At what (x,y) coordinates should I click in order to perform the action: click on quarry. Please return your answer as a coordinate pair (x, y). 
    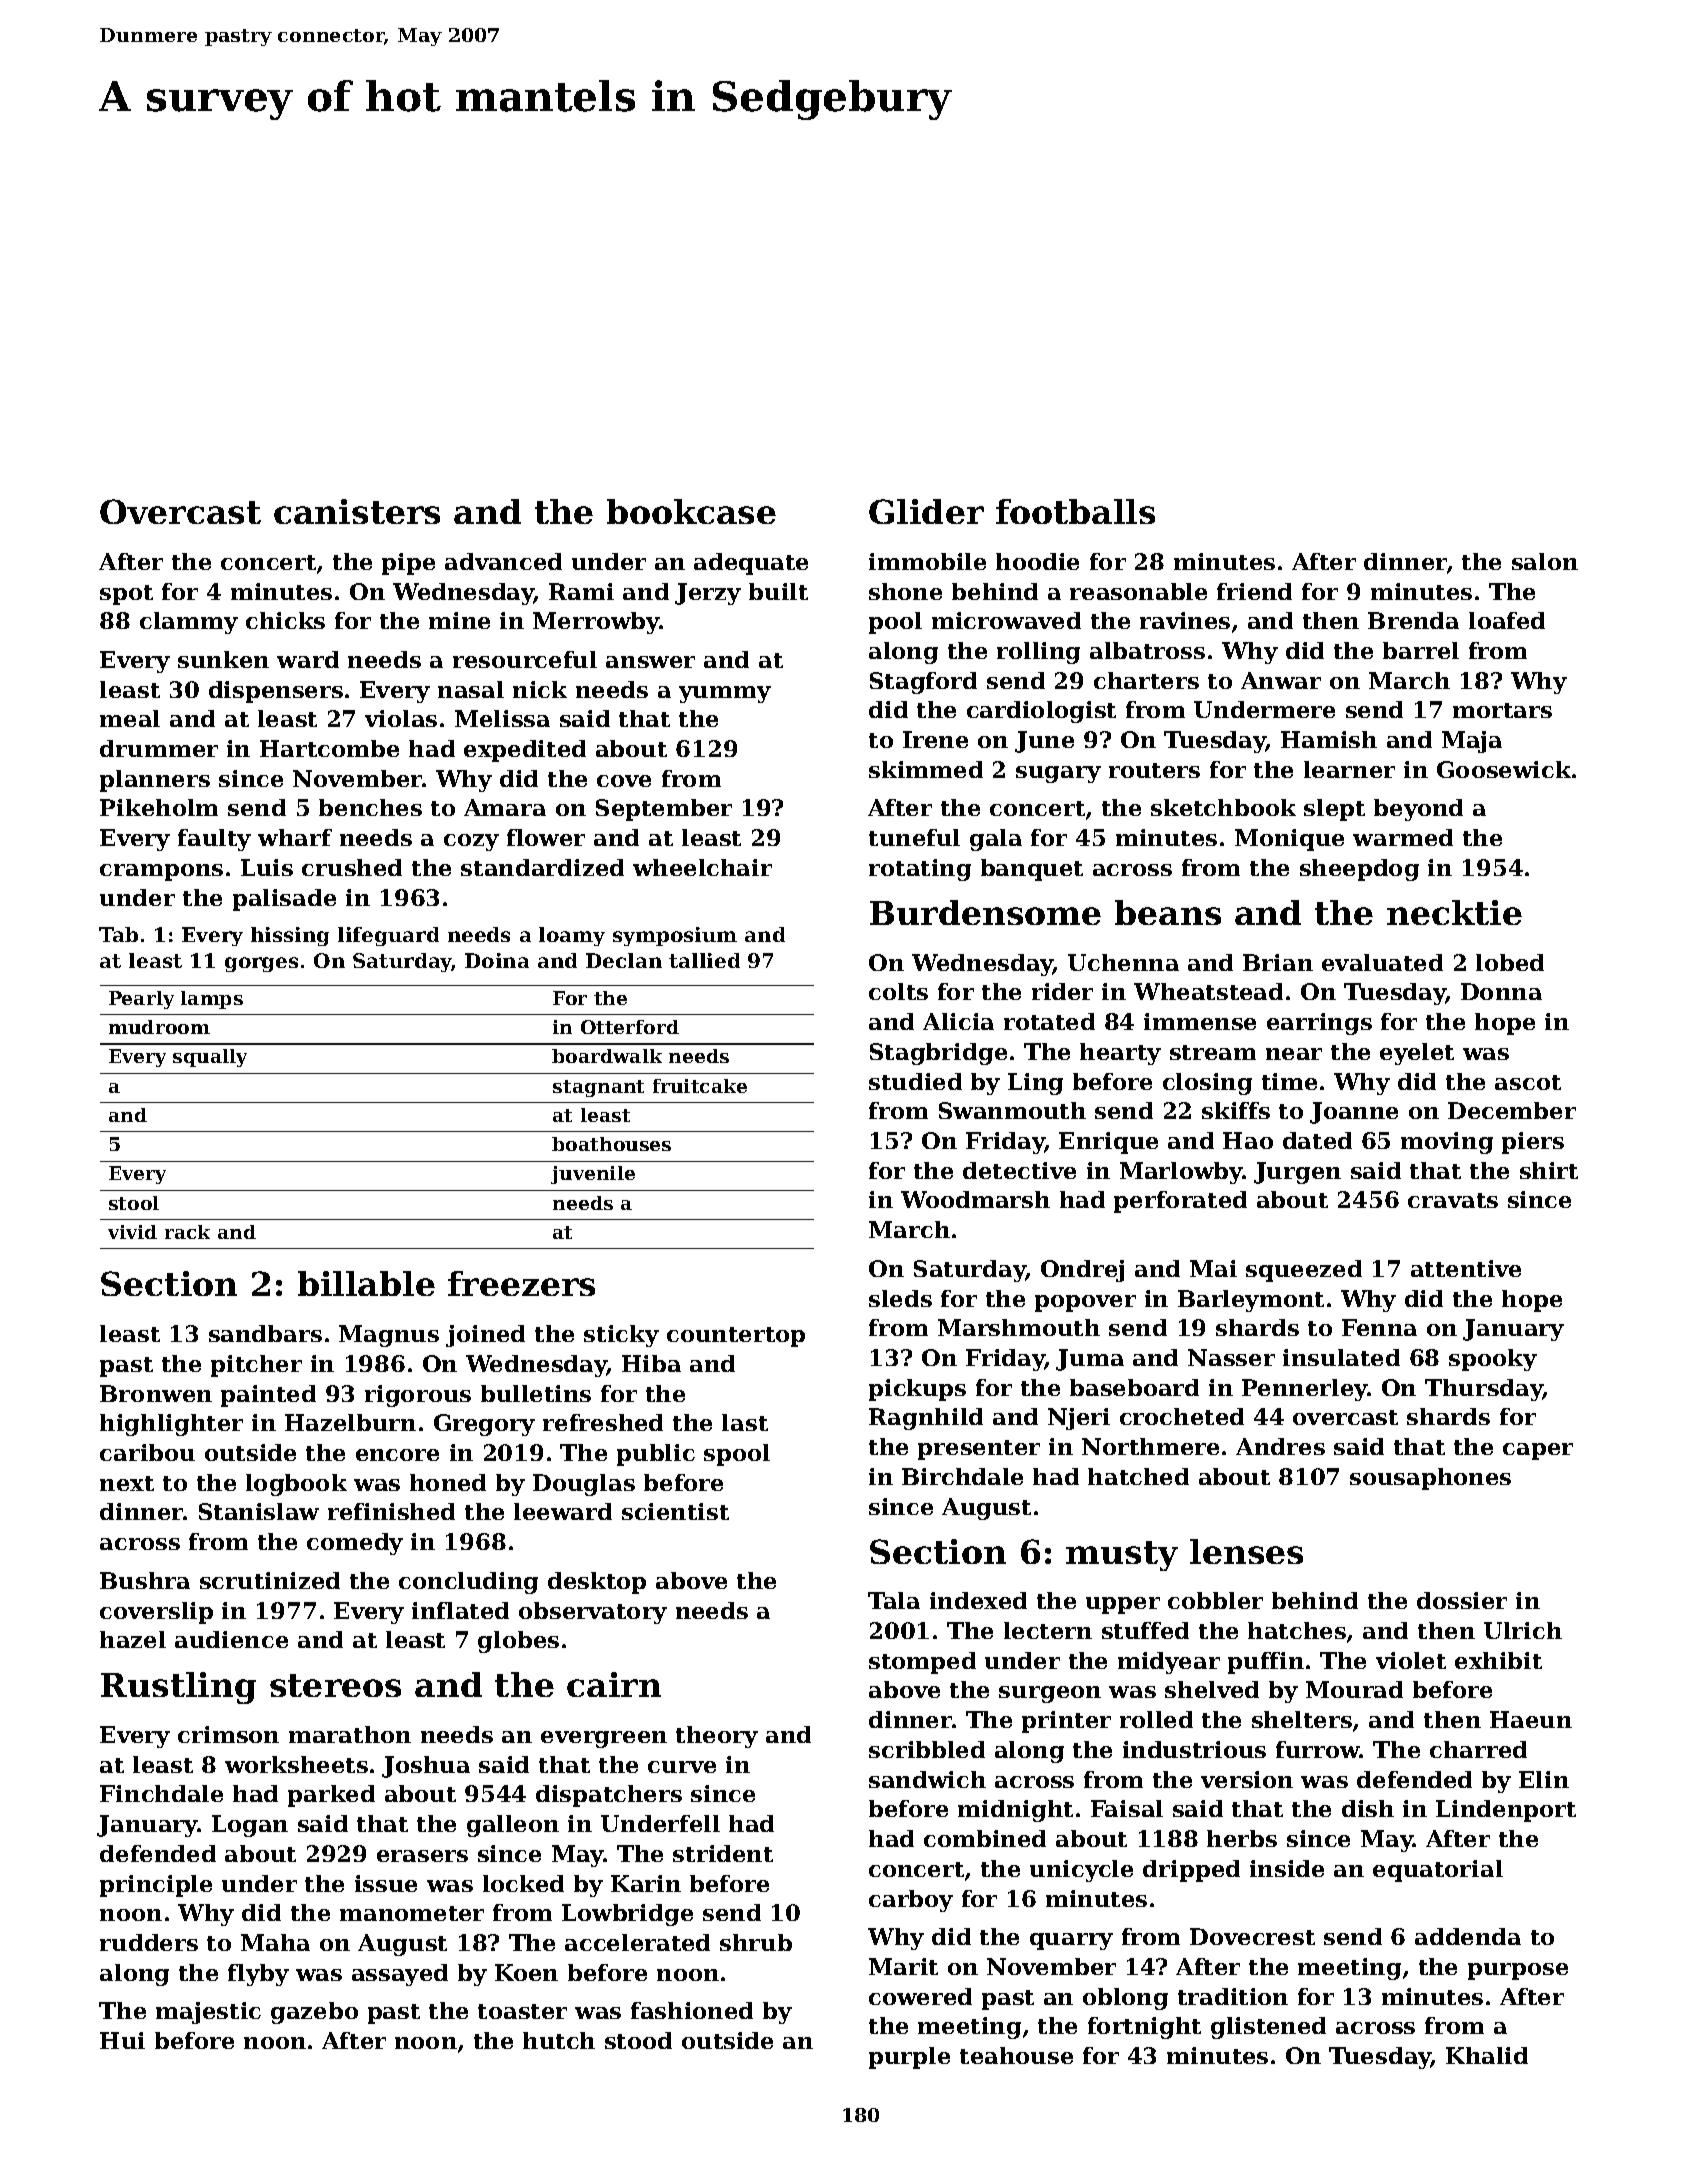
    Looking at the image, I should click on (1071, 1941).
